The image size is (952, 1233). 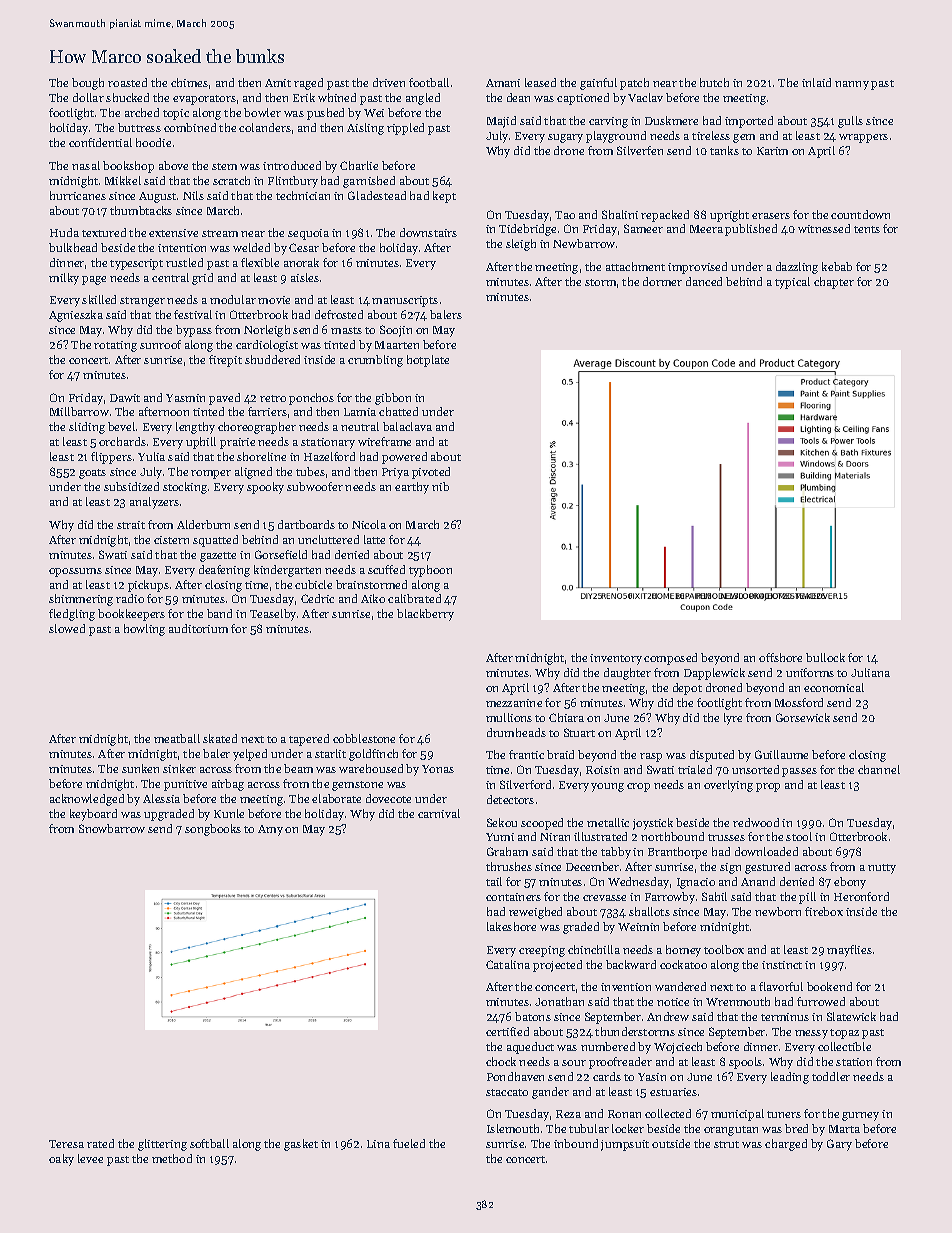 What do you see at coordinates (72, 615) in the screenshot?
I see `fledgling` at bounding box center [72, 615].
